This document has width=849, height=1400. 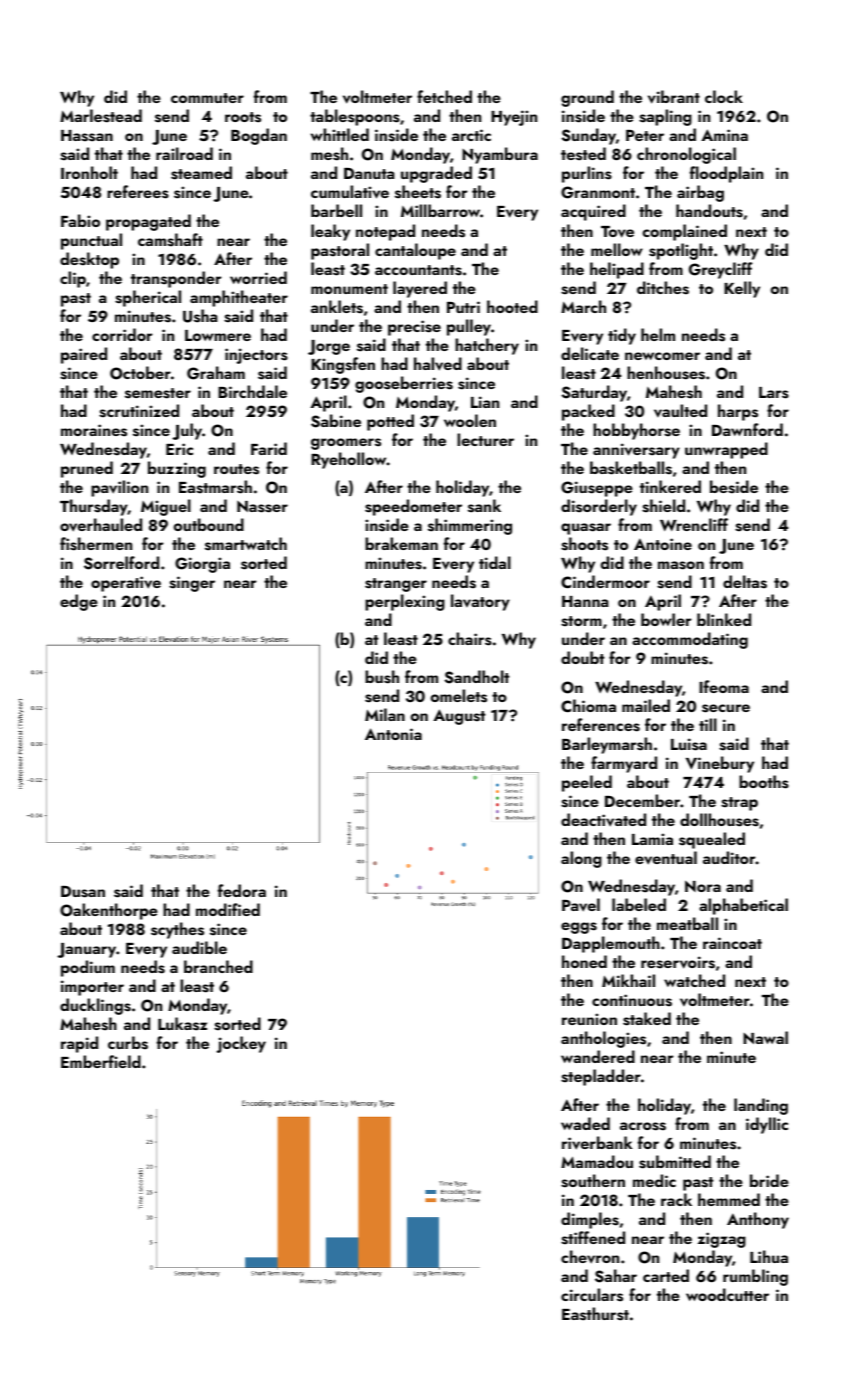 I want to click on Hyejin, so click(x=514, y=118).
